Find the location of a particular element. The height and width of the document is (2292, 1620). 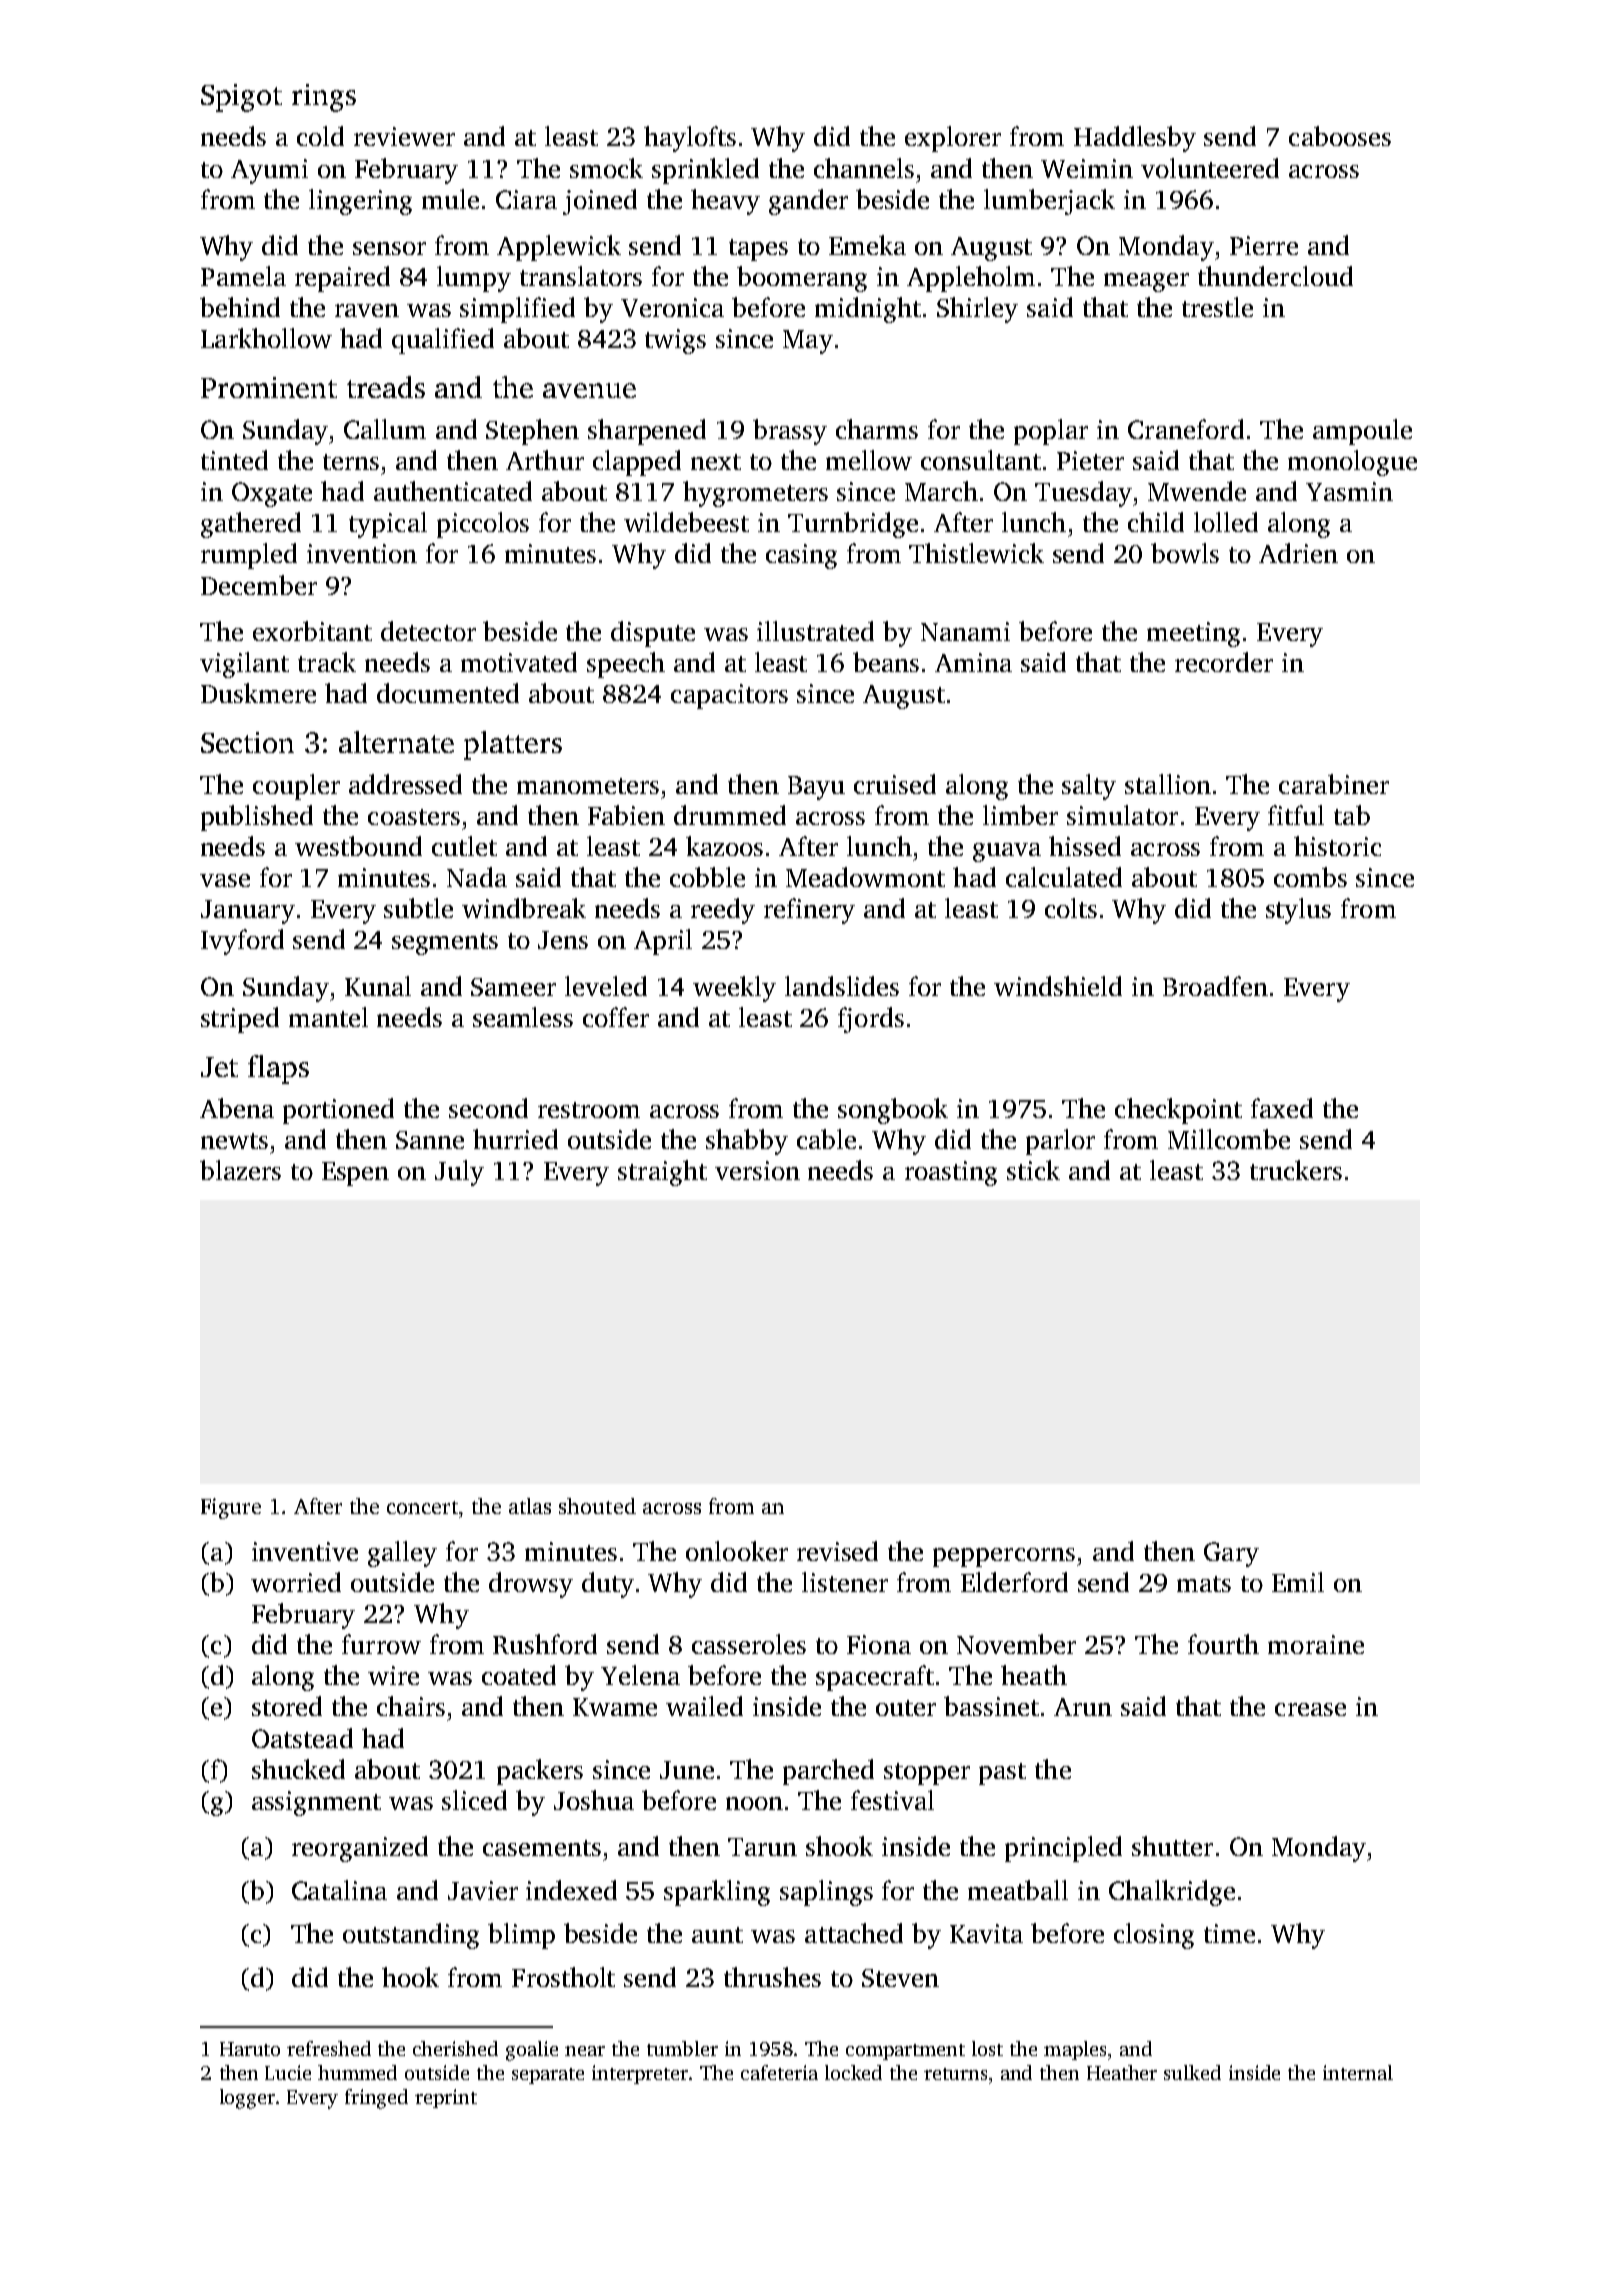

festival is located at coordinates (892, 1800).
